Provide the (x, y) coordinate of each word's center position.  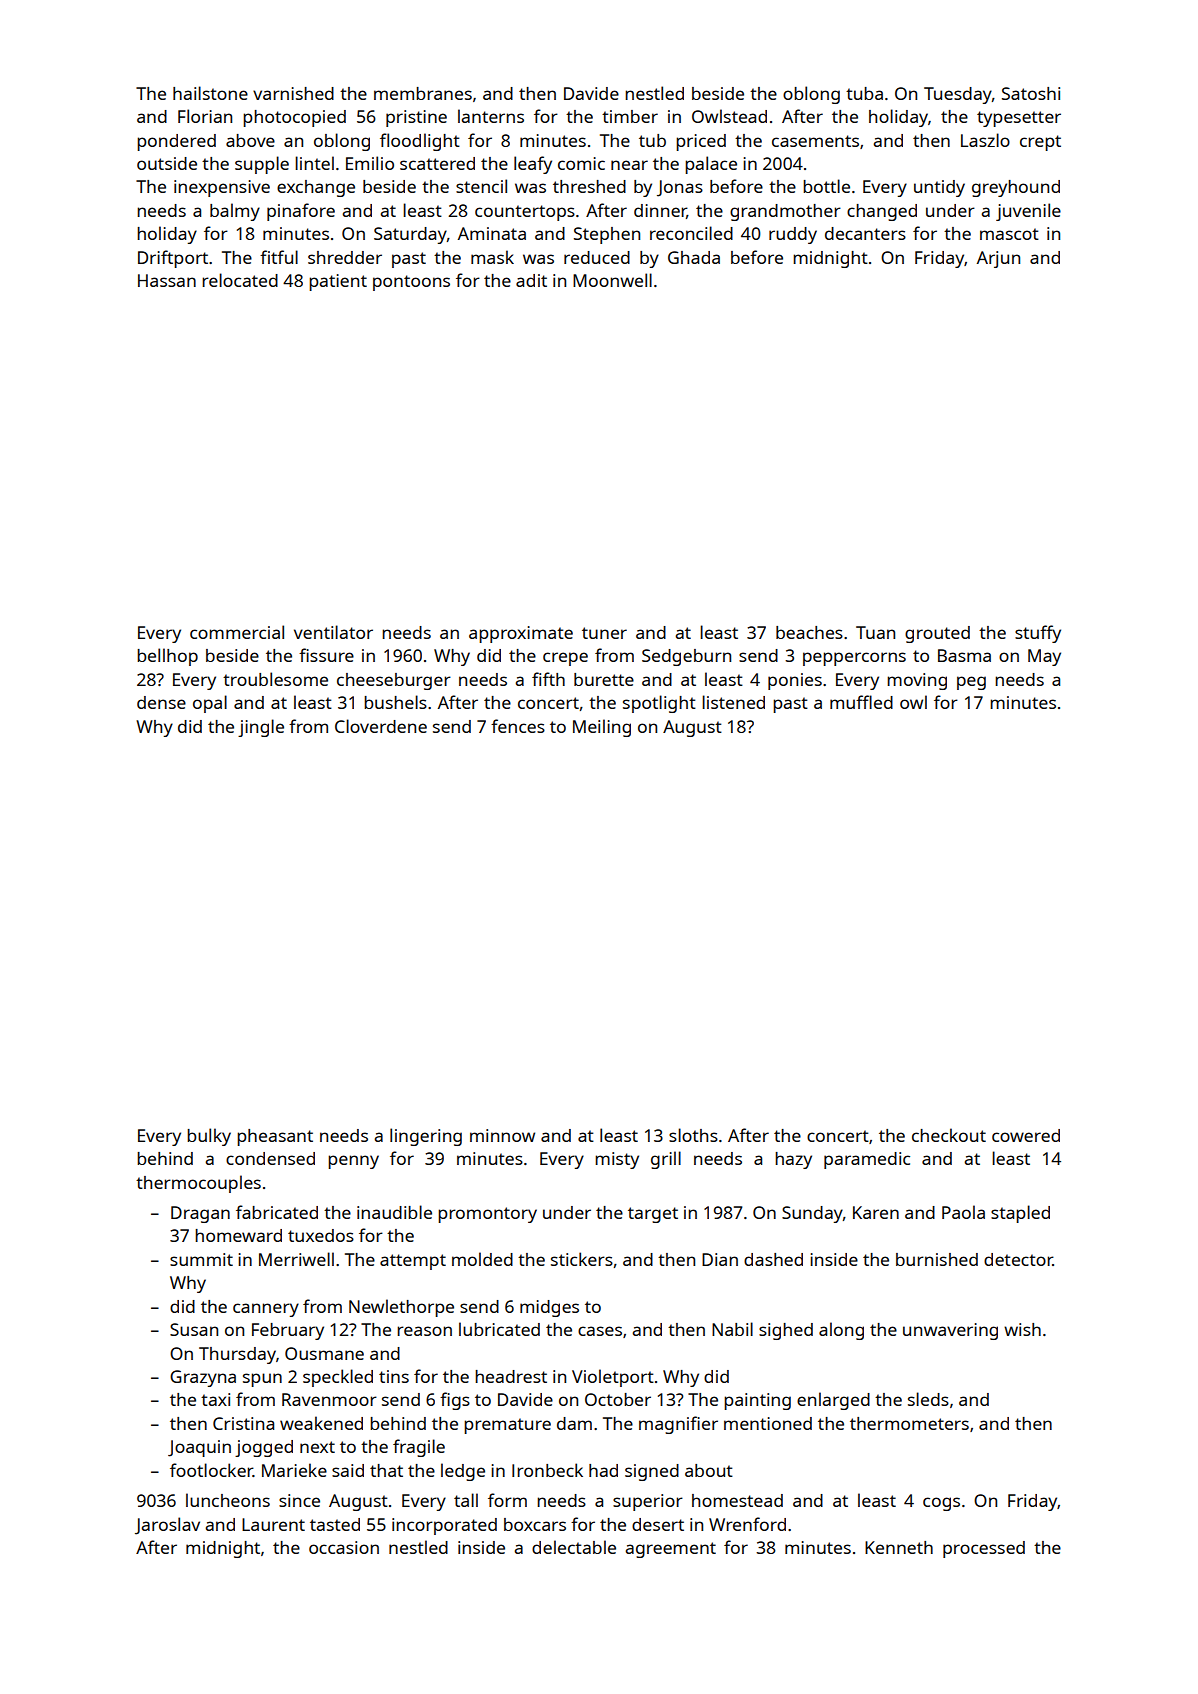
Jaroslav (167, 1526)
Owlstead (729, 116)
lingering (426, 1137)
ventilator (333, 632)
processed (984, 1549)
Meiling (602, 728)
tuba (864, 93)
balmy (235, 212)
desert (658, 1524)
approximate (521, 634)
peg (971, 683)
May (1044, 657)
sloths (693, 1135)
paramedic (867, 1160)
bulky (209, 1137)
